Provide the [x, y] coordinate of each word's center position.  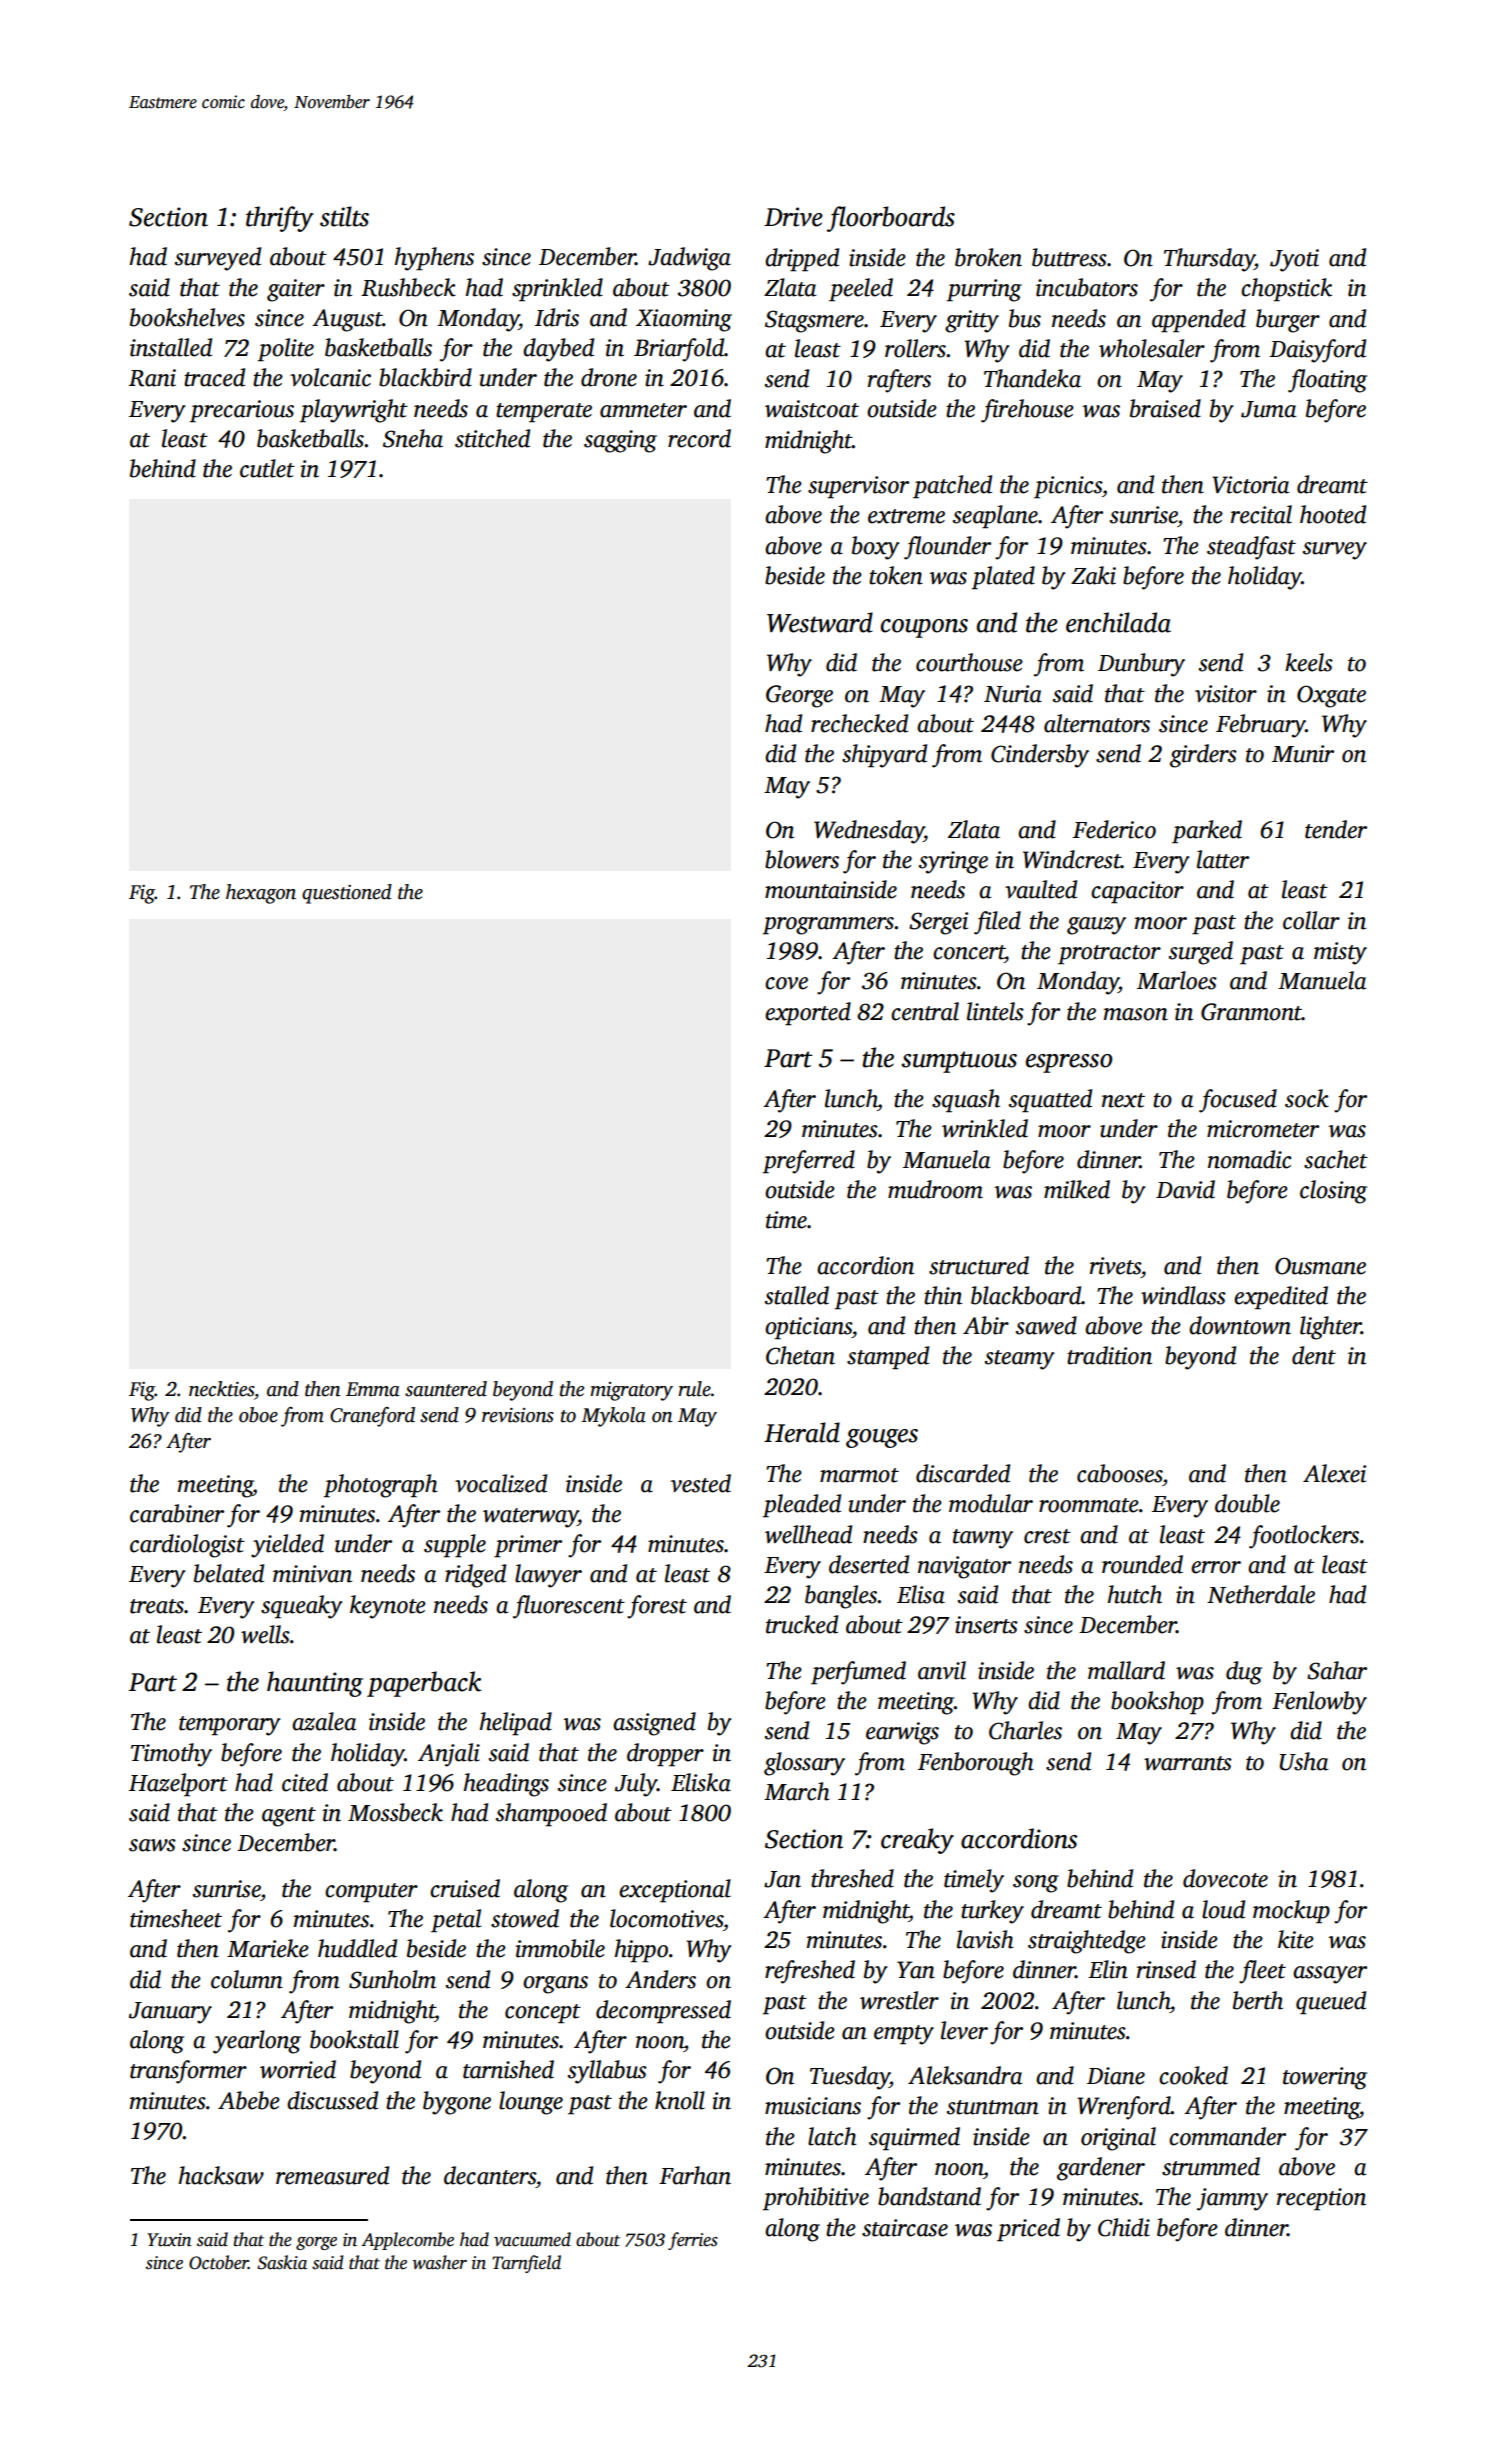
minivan [312, 1574]
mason [1136, 1014]
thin [943, 1295]
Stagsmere [814, 321]
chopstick [1286, 290]
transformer [188, 2072]
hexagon [261, 894]
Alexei [1334, 1473]
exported [808, 1014]
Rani [152, 378]
